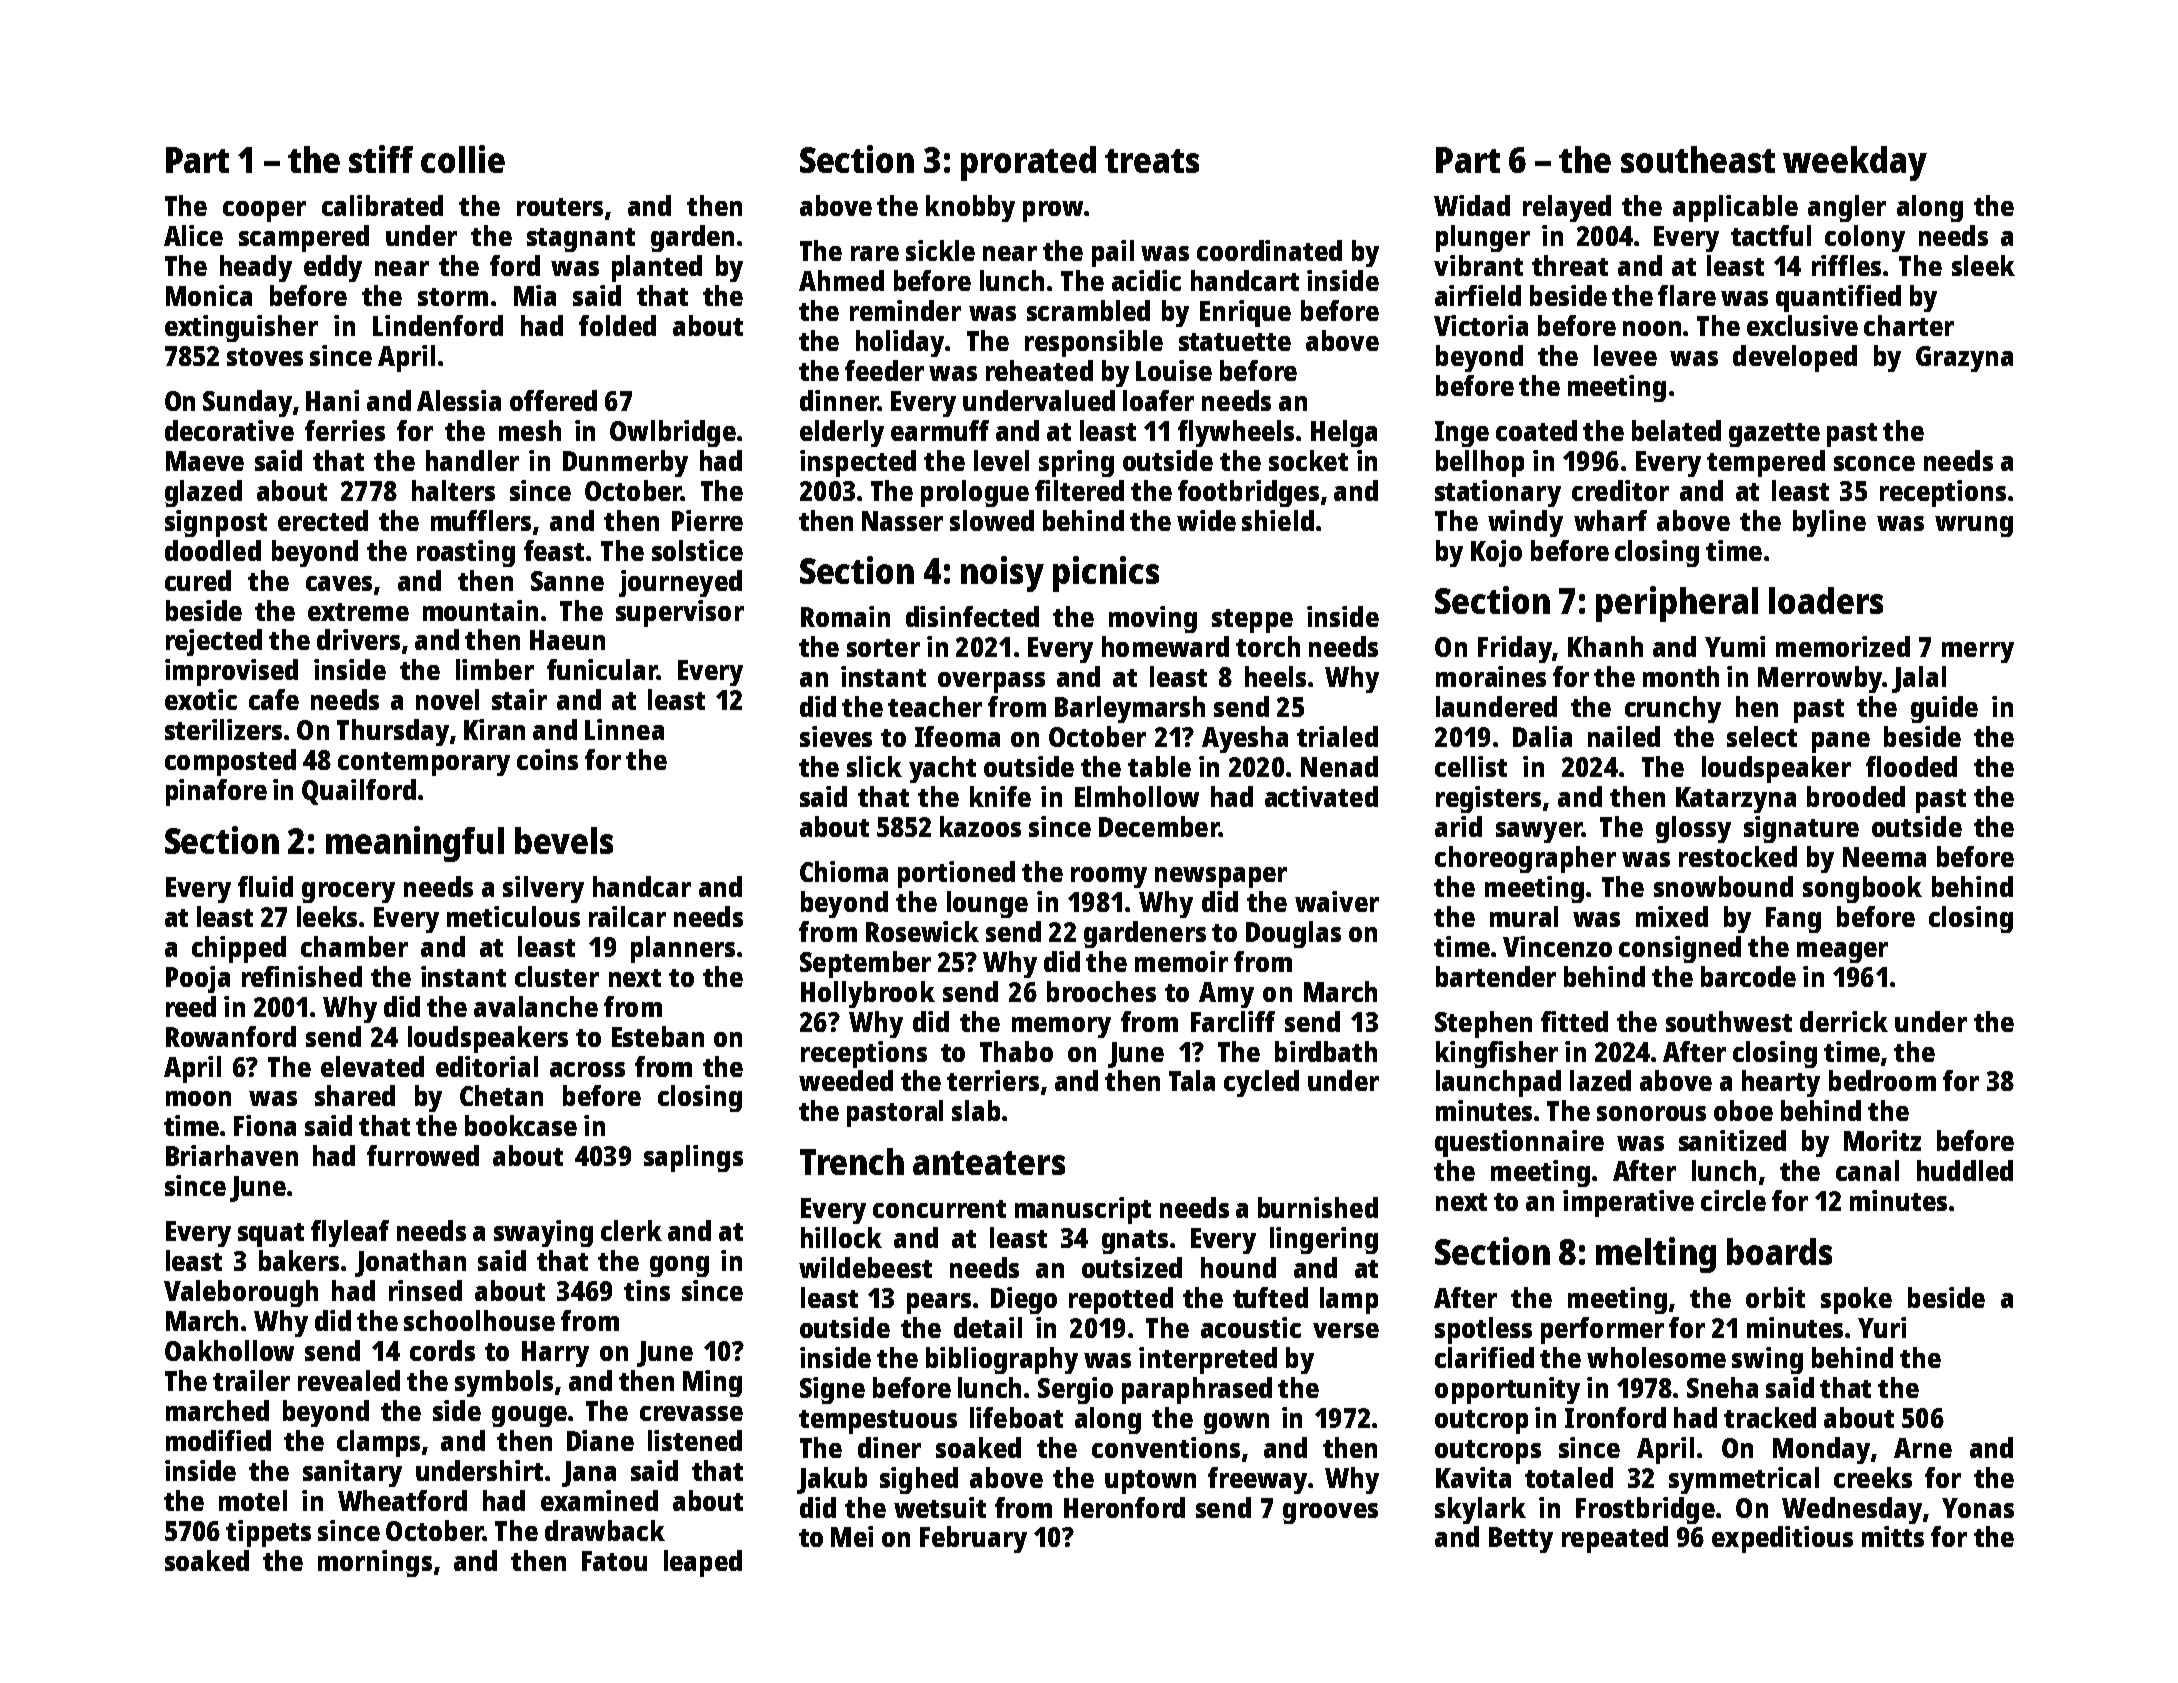 This screenshot has width=2178, height=1683. What do you see at coordinates (858, 463) in the screenshot?
I see `inspected` at bounding box center [858, 463].
